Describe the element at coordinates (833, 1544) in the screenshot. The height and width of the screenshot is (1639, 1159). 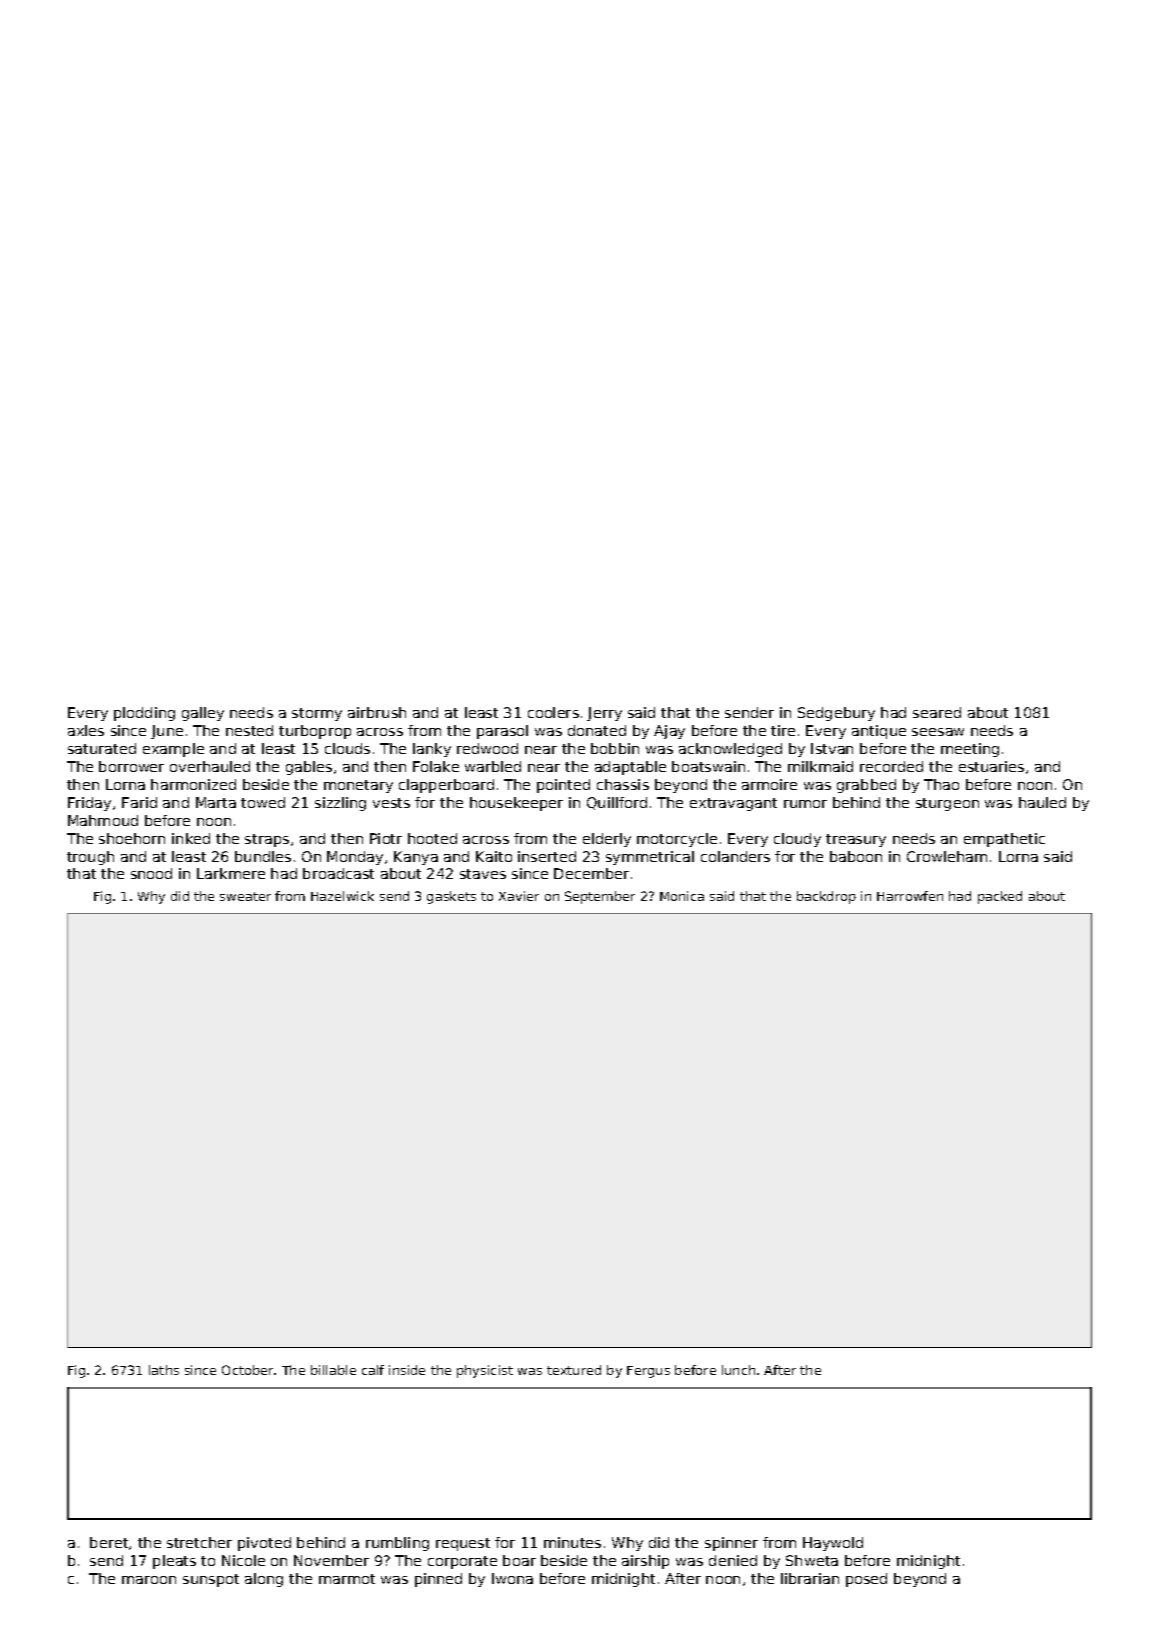
I see `Haywold` at that location.
